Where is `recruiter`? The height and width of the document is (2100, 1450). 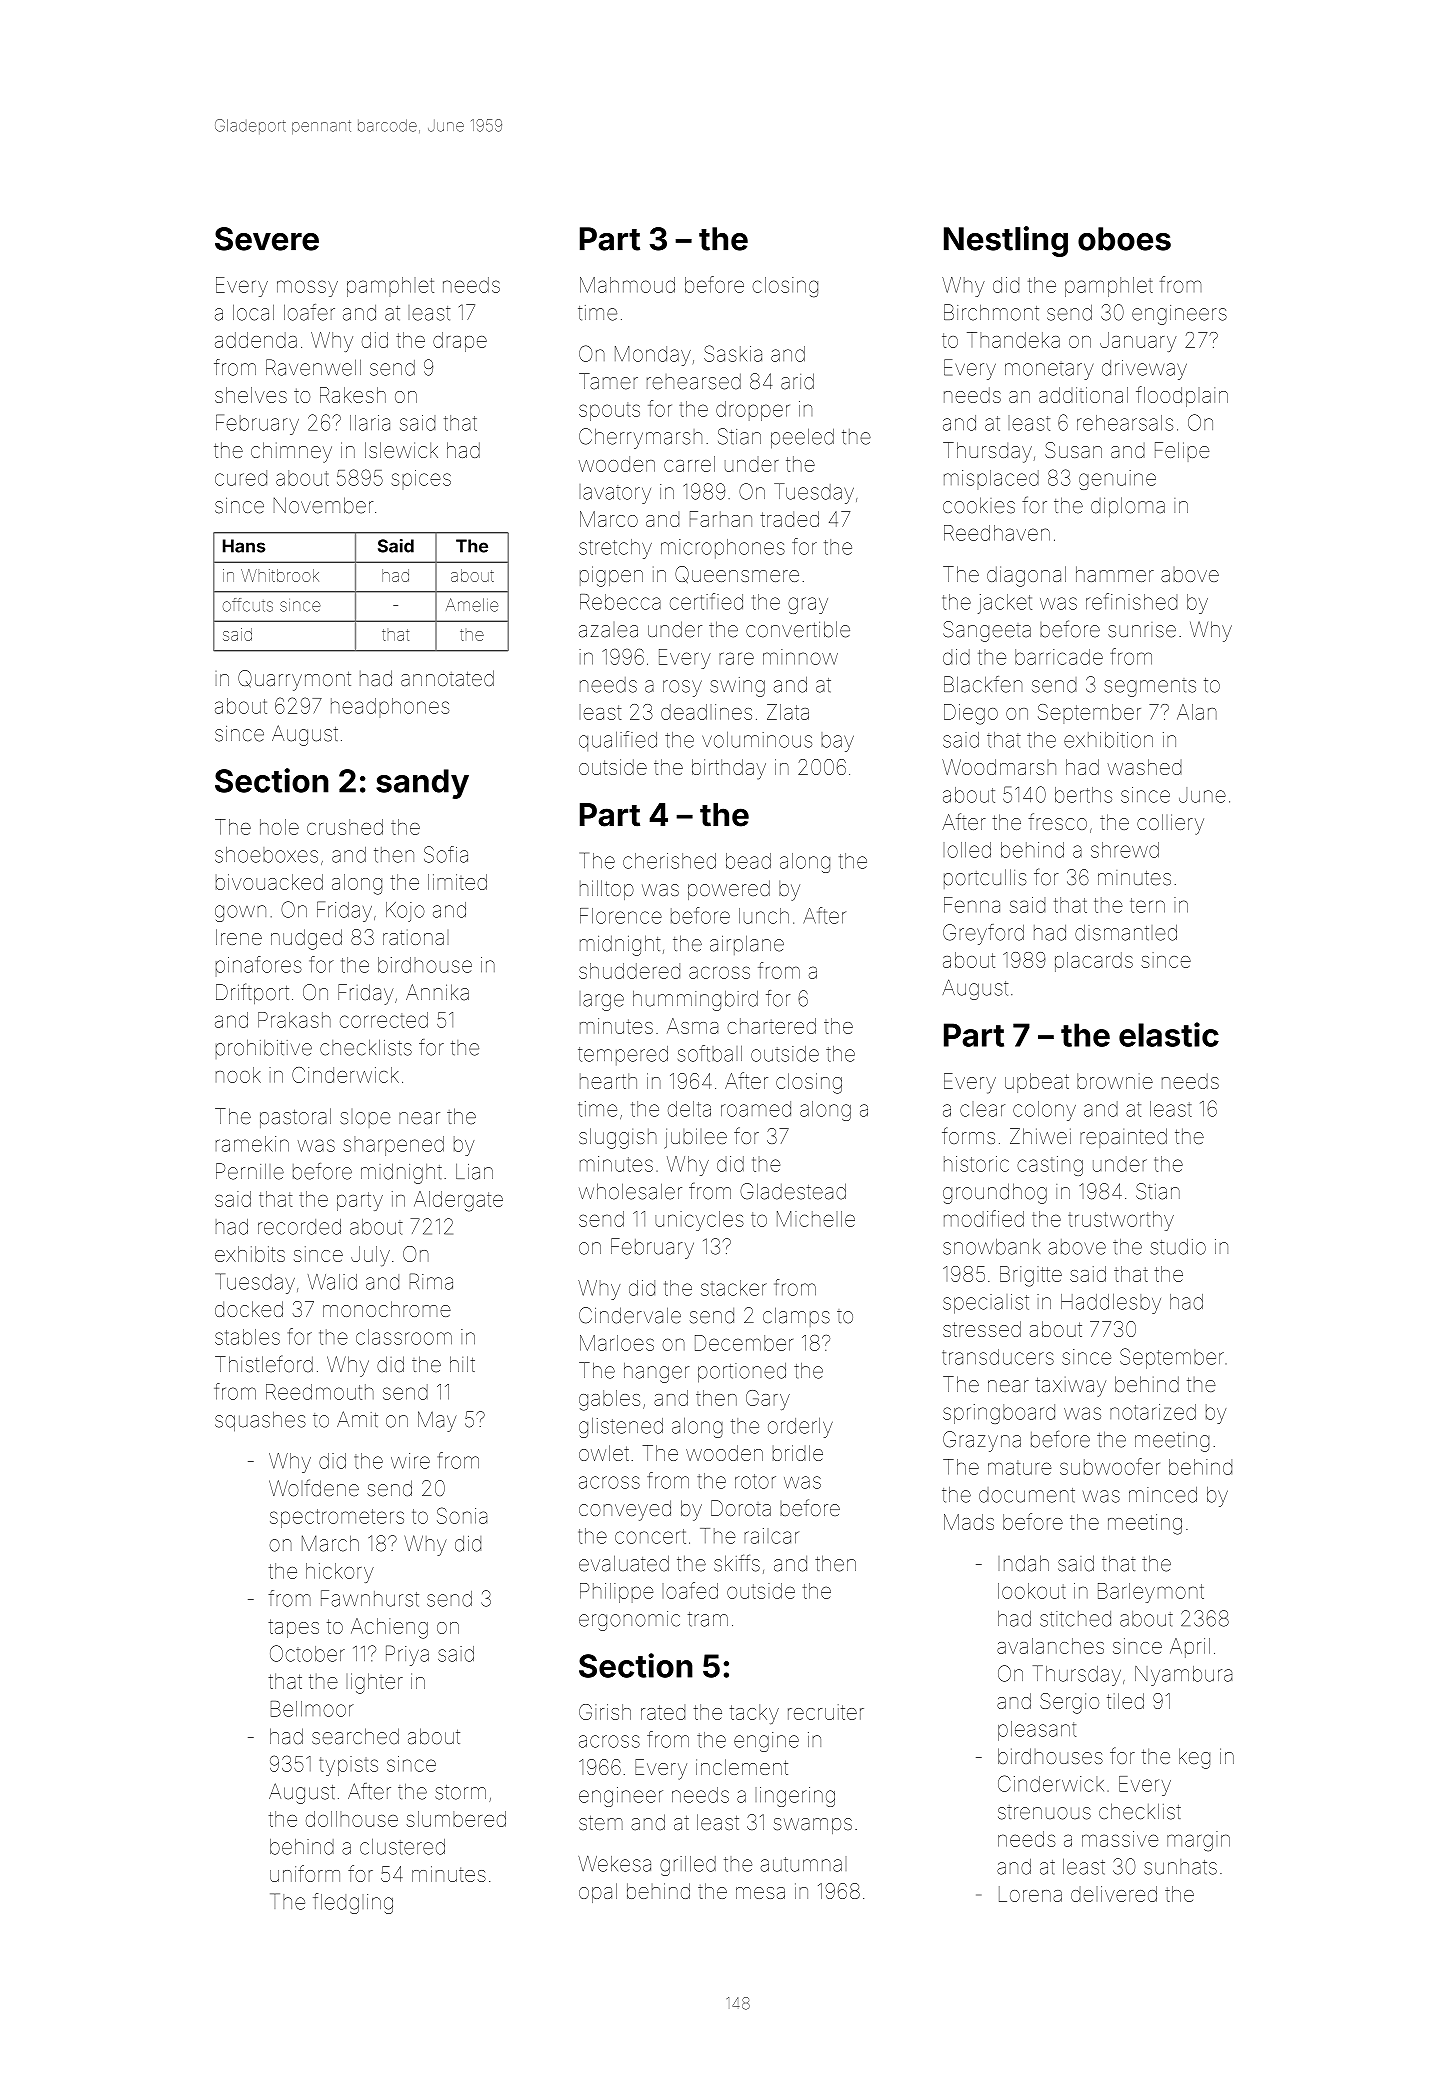 recruiter is located at coordinates (826, 1712).
